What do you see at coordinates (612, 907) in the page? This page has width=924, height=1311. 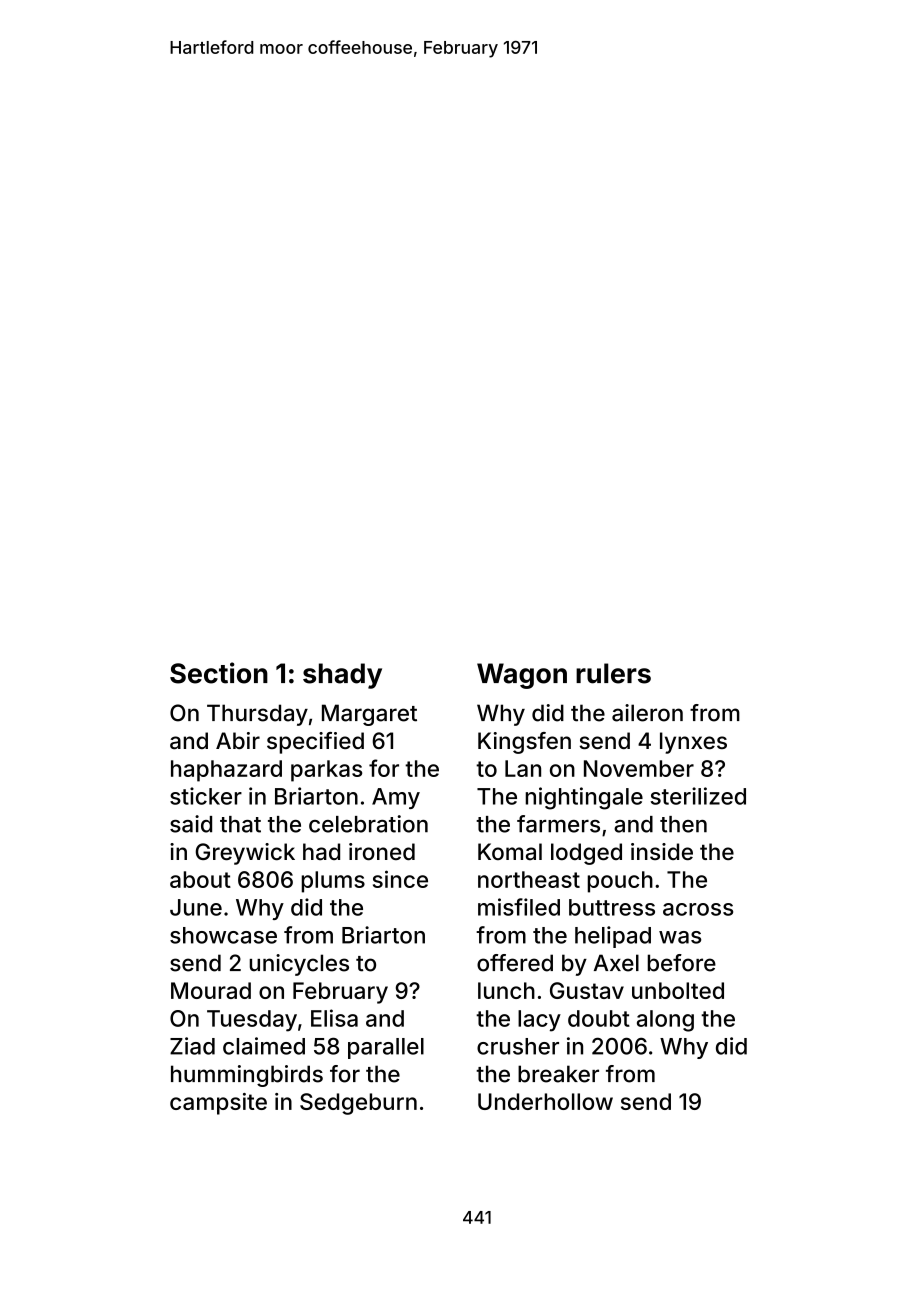 I see `buttress` at bounding box center [612, 907].
